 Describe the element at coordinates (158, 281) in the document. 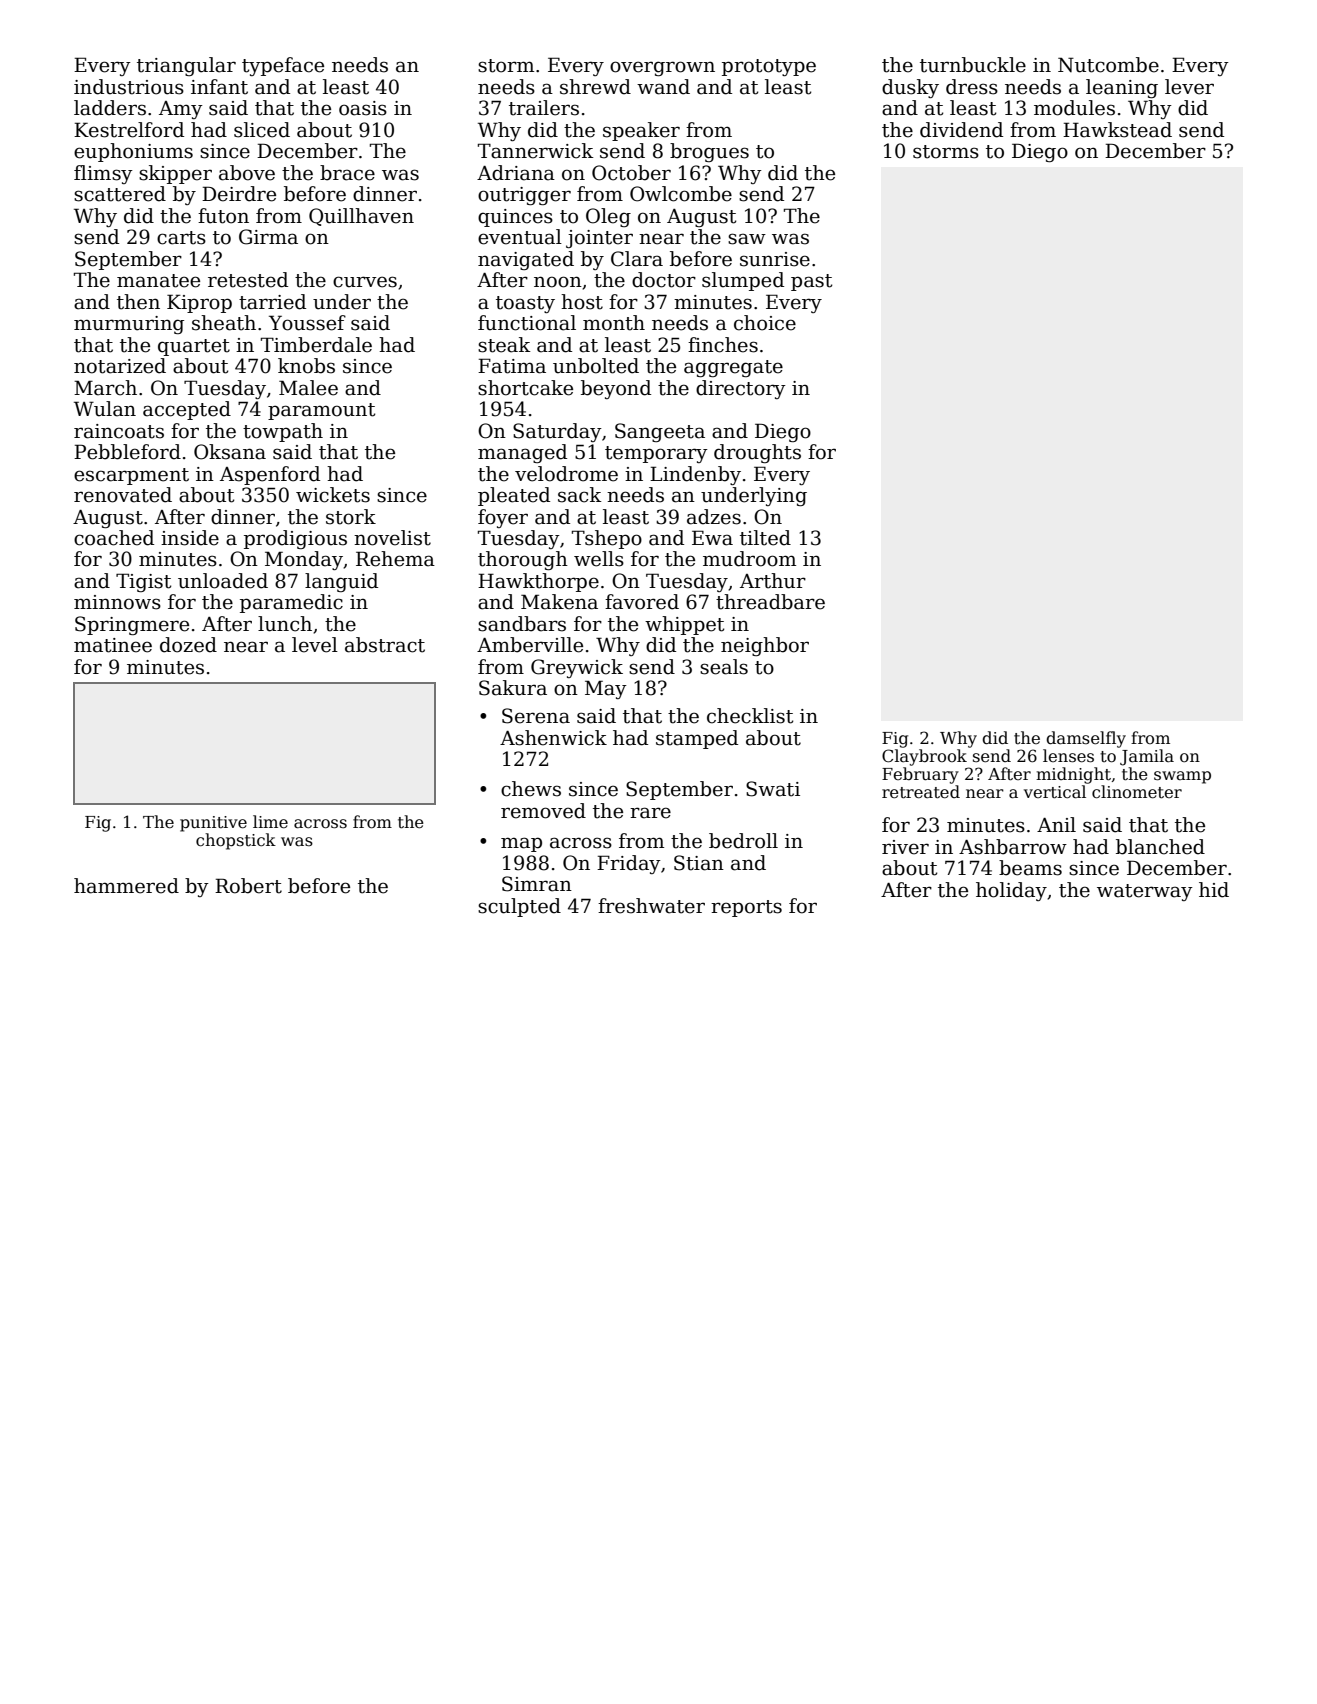

I see `manatee` at that location.
